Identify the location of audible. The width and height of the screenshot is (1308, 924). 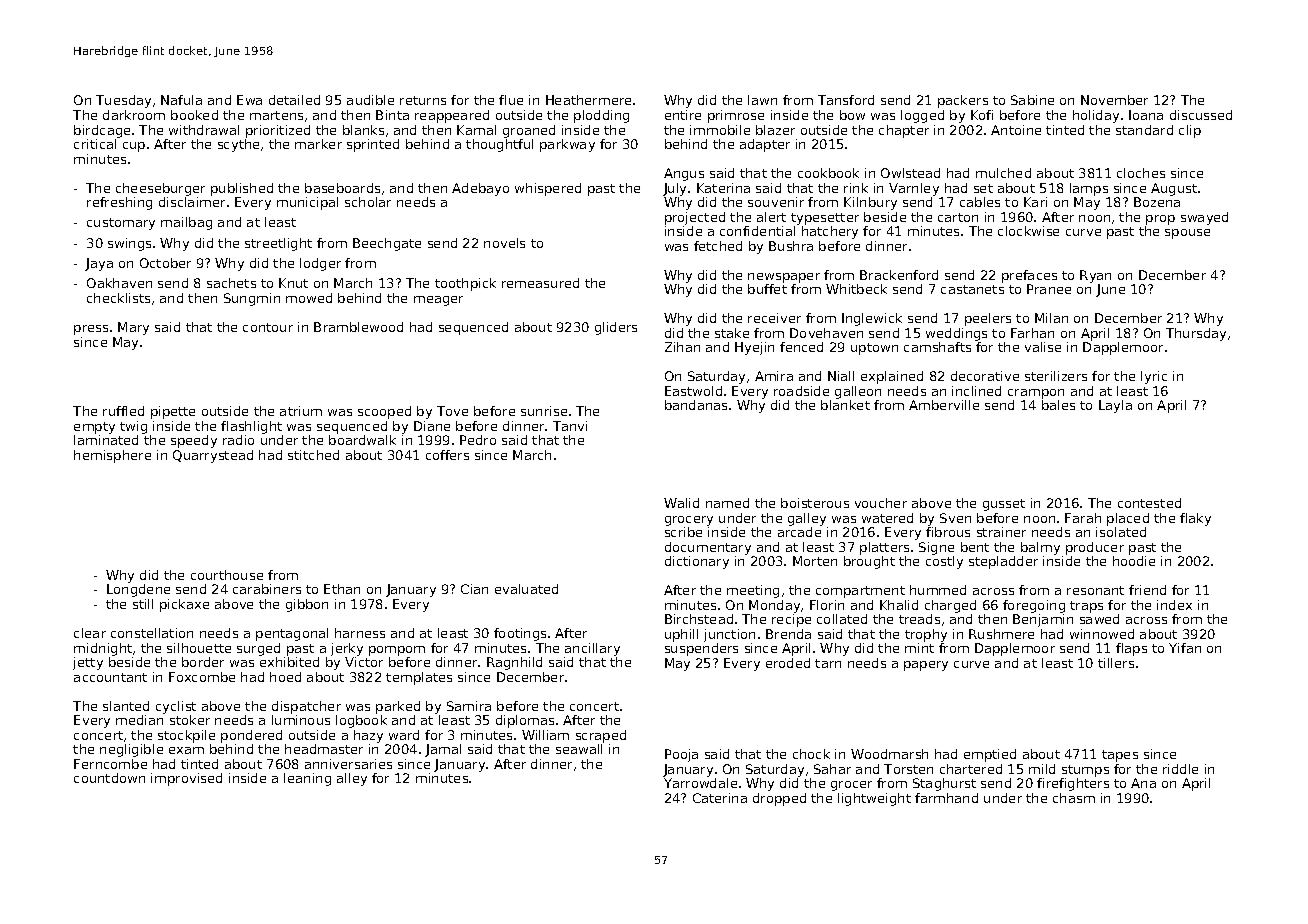
(370, 100).
